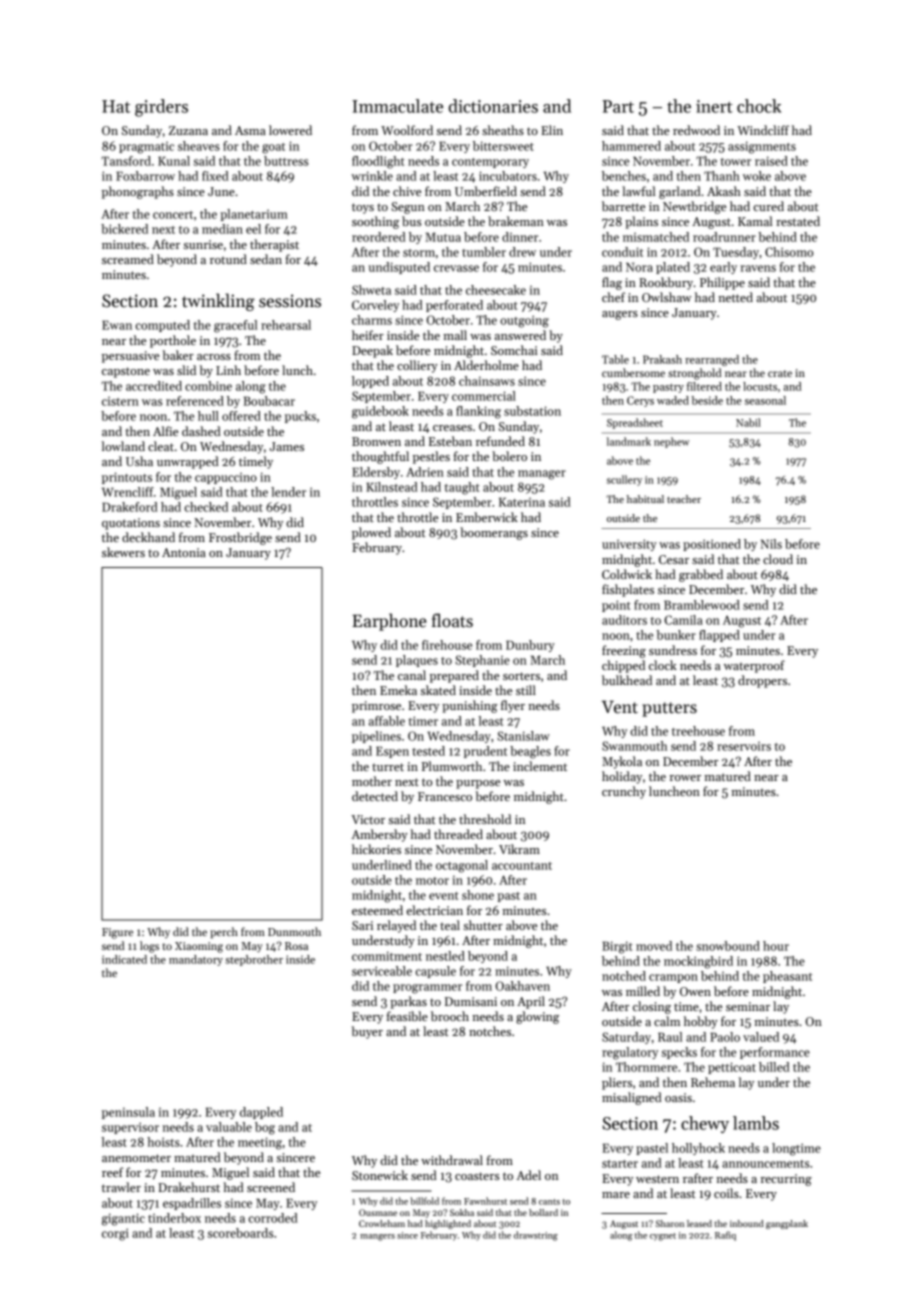 The image size is (924, 1308). Describe the element at coordinates (199, 947) in the image. I see `Xiaoming` at that location.
